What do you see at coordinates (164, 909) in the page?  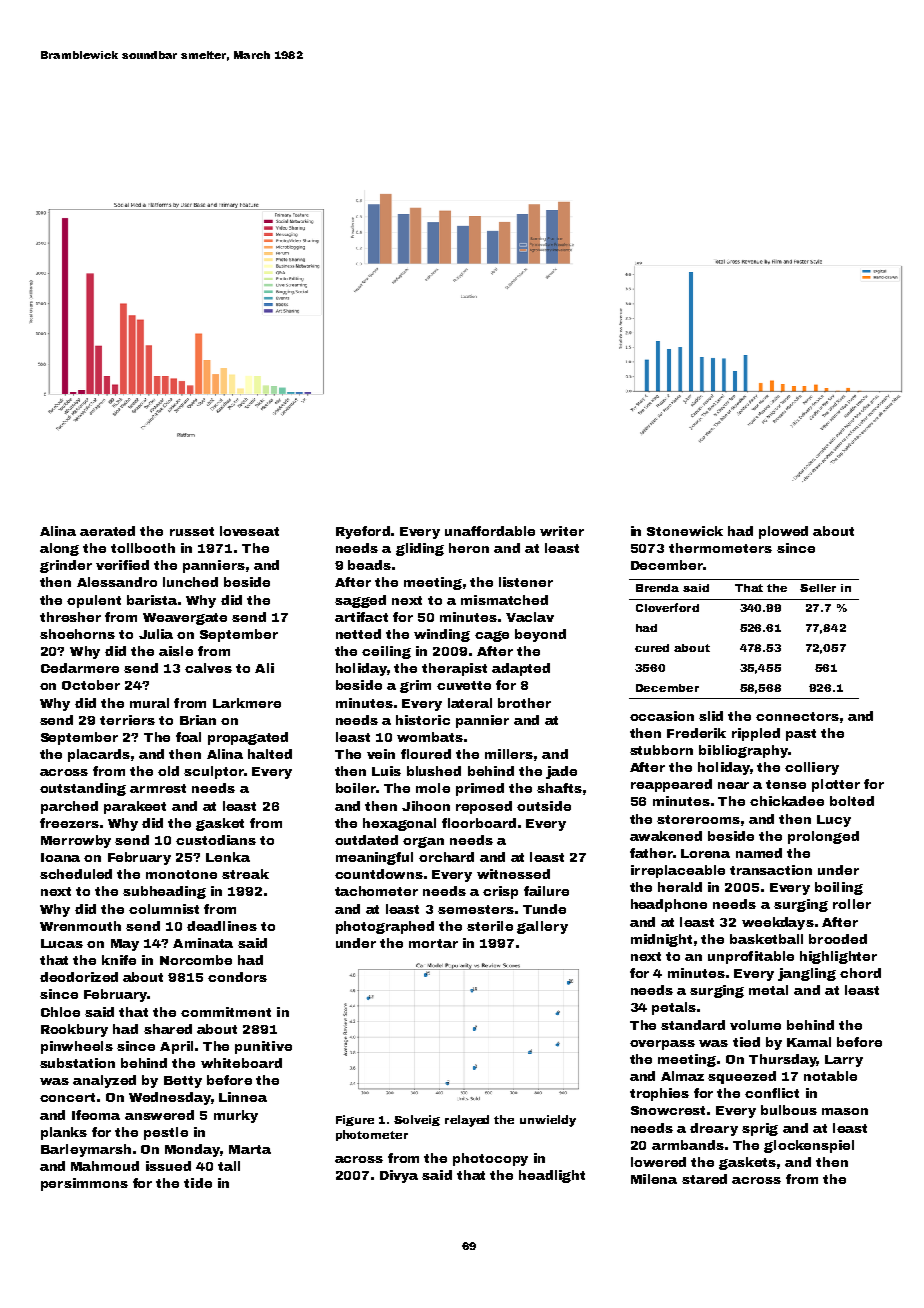 I see `columnist` at bounding box center [164, 909].
